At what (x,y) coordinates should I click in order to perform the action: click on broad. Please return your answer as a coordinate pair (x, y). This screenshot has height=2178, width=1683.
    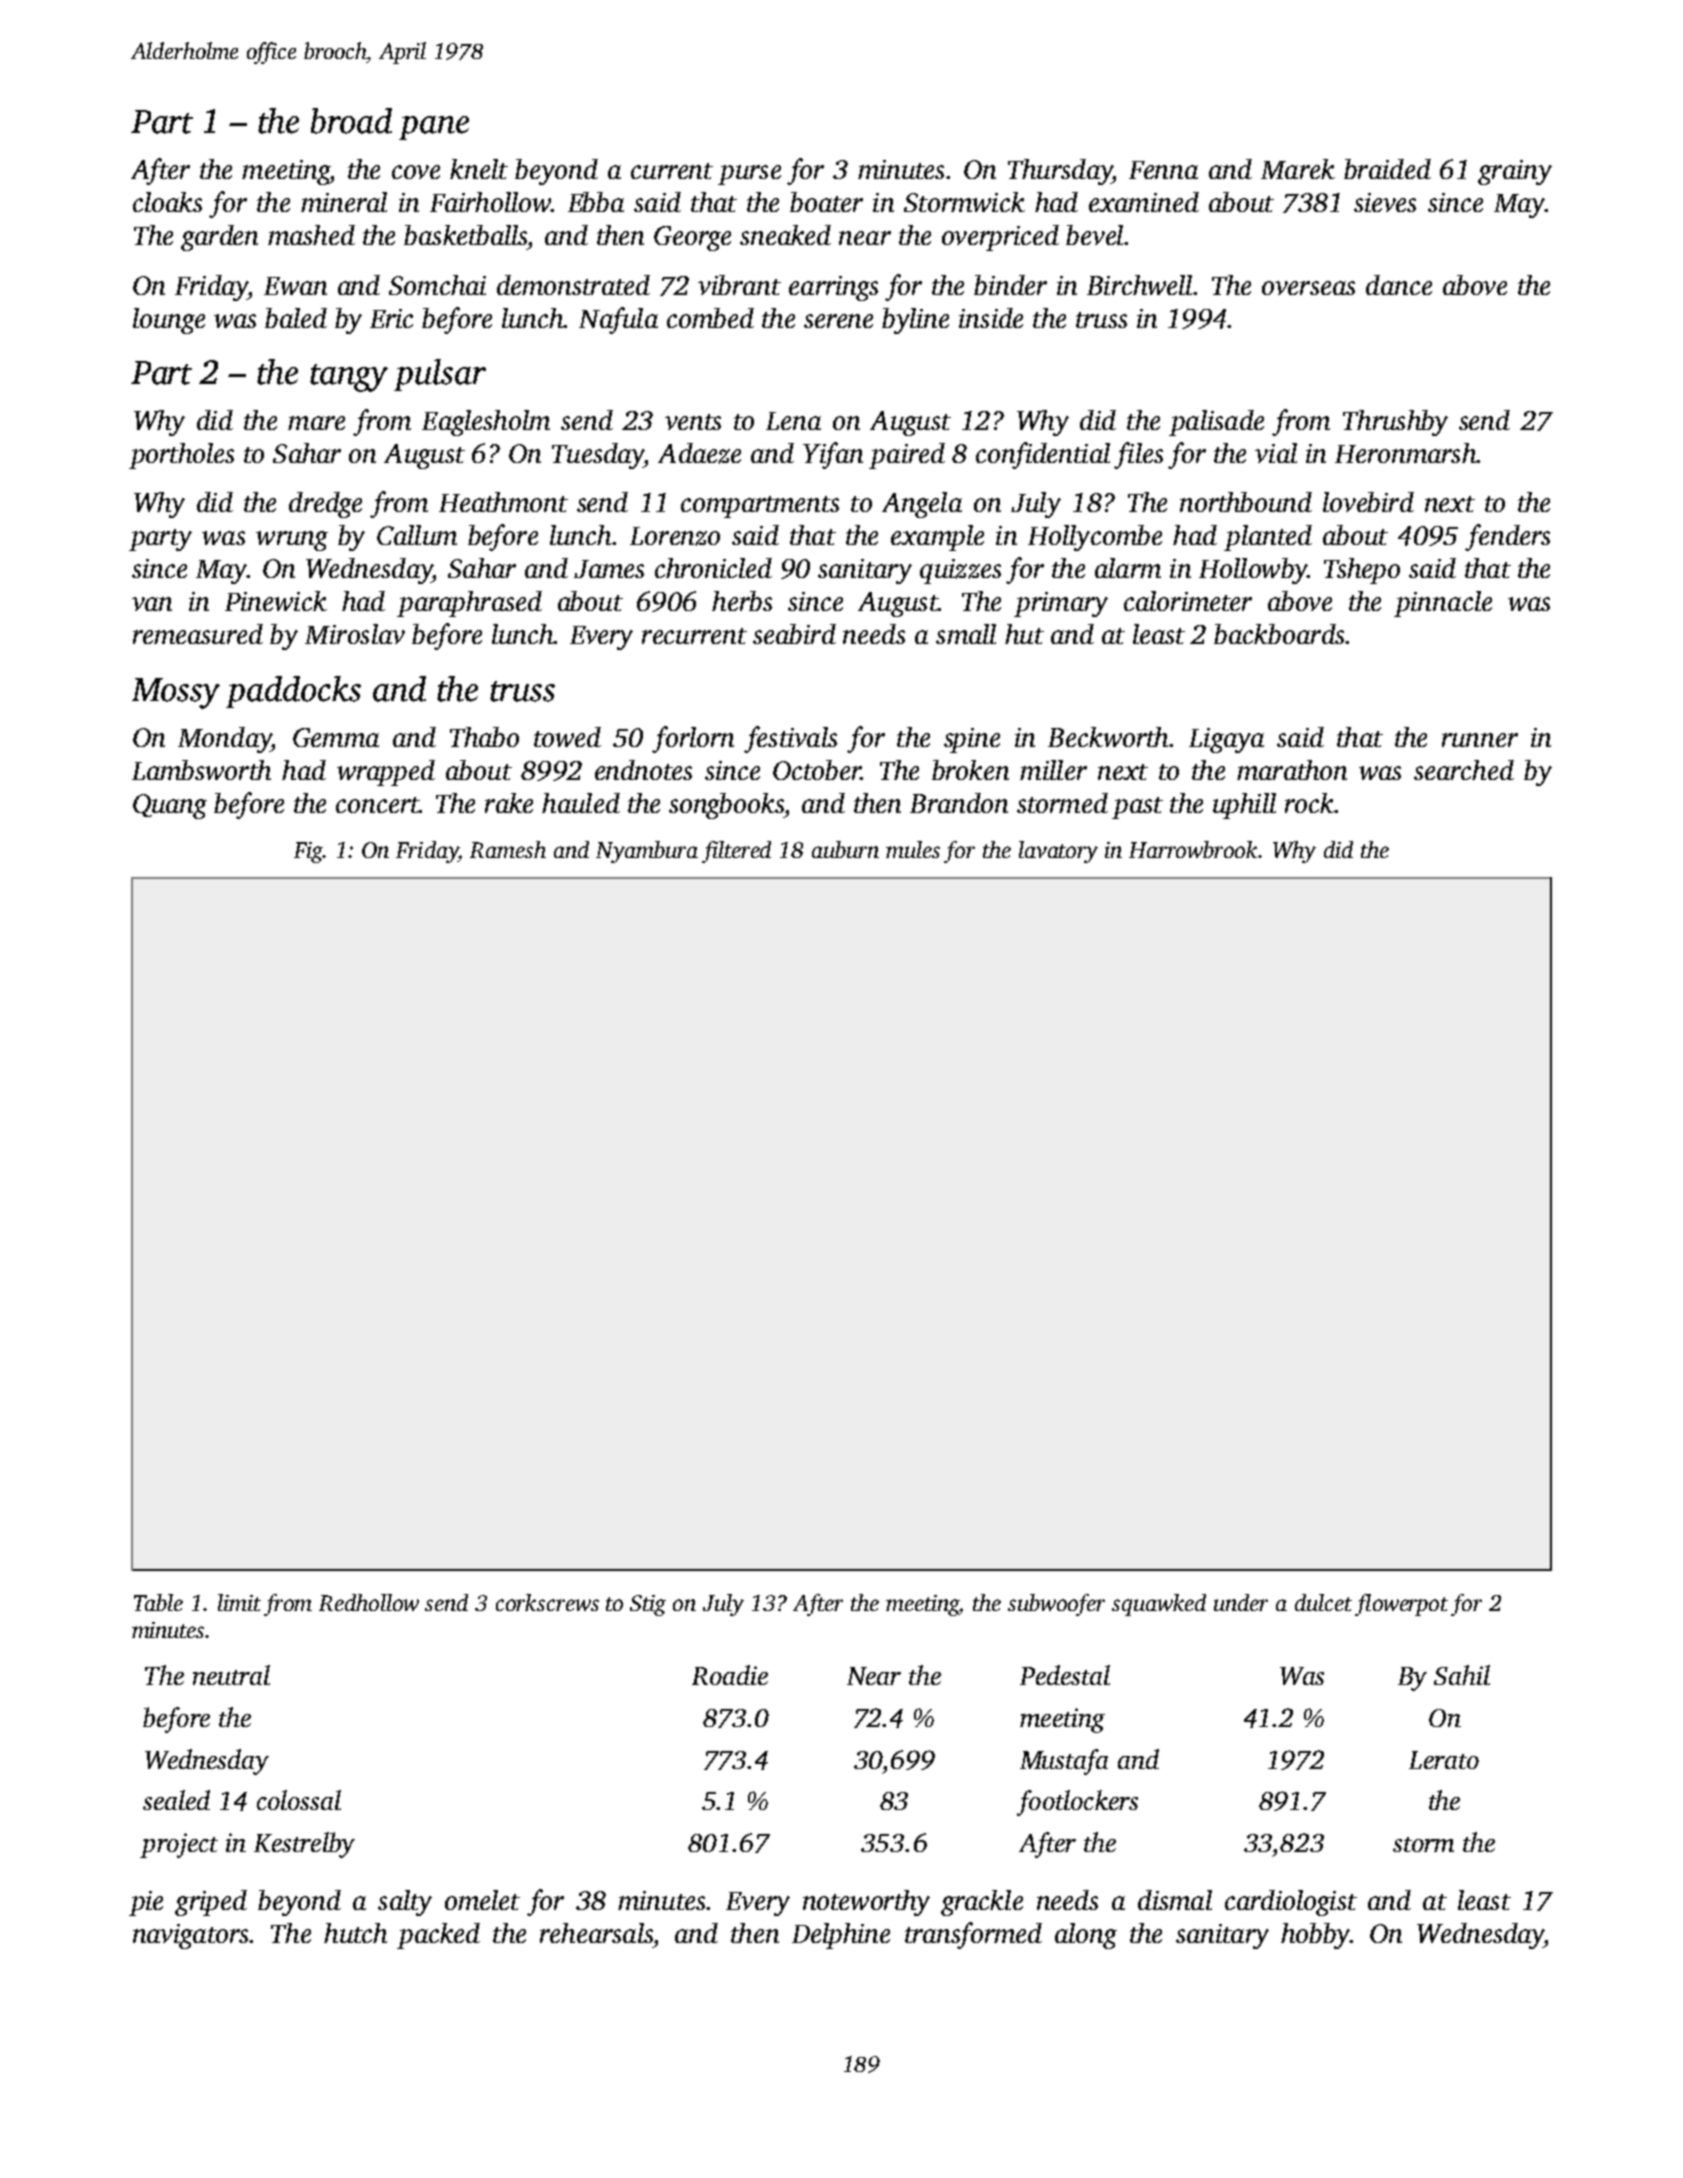
    Looking at the image, I should click on (351, 121).
